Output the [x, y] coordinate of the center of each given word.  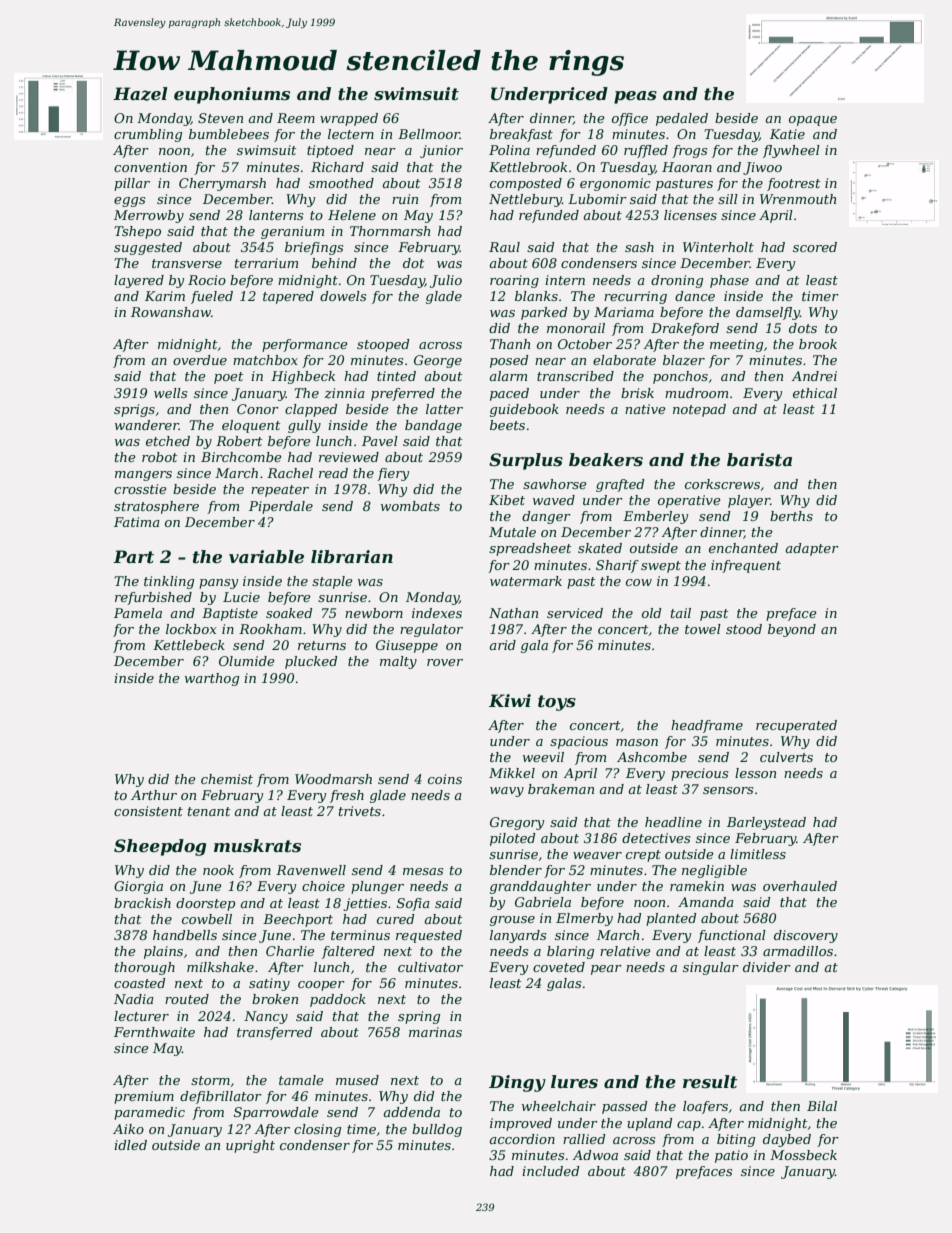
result [710, 1081]
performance [305, 345]
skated [600, 548]
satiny [269, 984]
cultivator [430, 967]
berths [791, 516]
